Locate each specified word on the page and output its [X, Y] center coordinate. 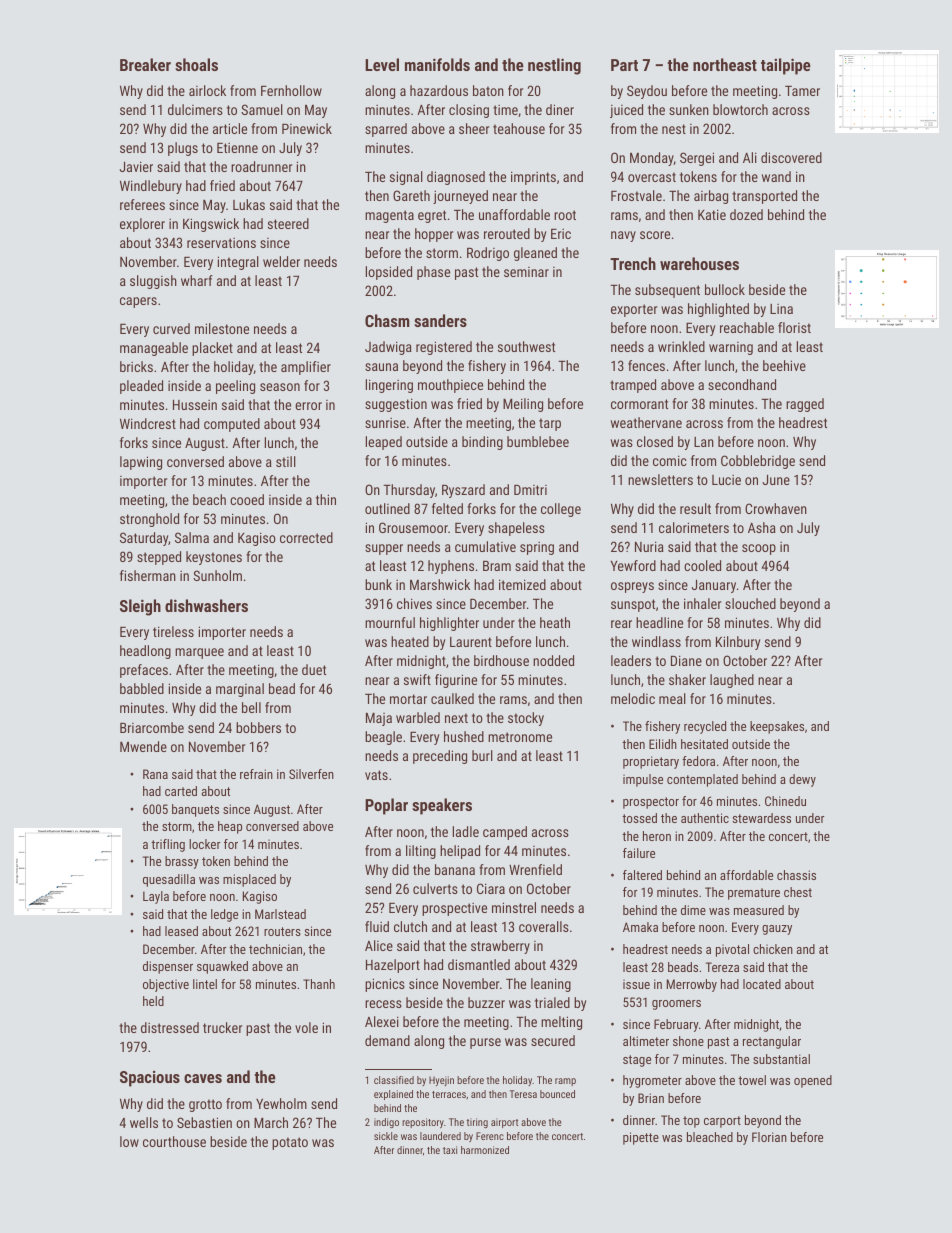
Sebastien [204, 1122]
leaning [551, 985]
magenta [389, 216]
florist [794, 327]
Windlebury [151, 187]
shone [688, 1041]
